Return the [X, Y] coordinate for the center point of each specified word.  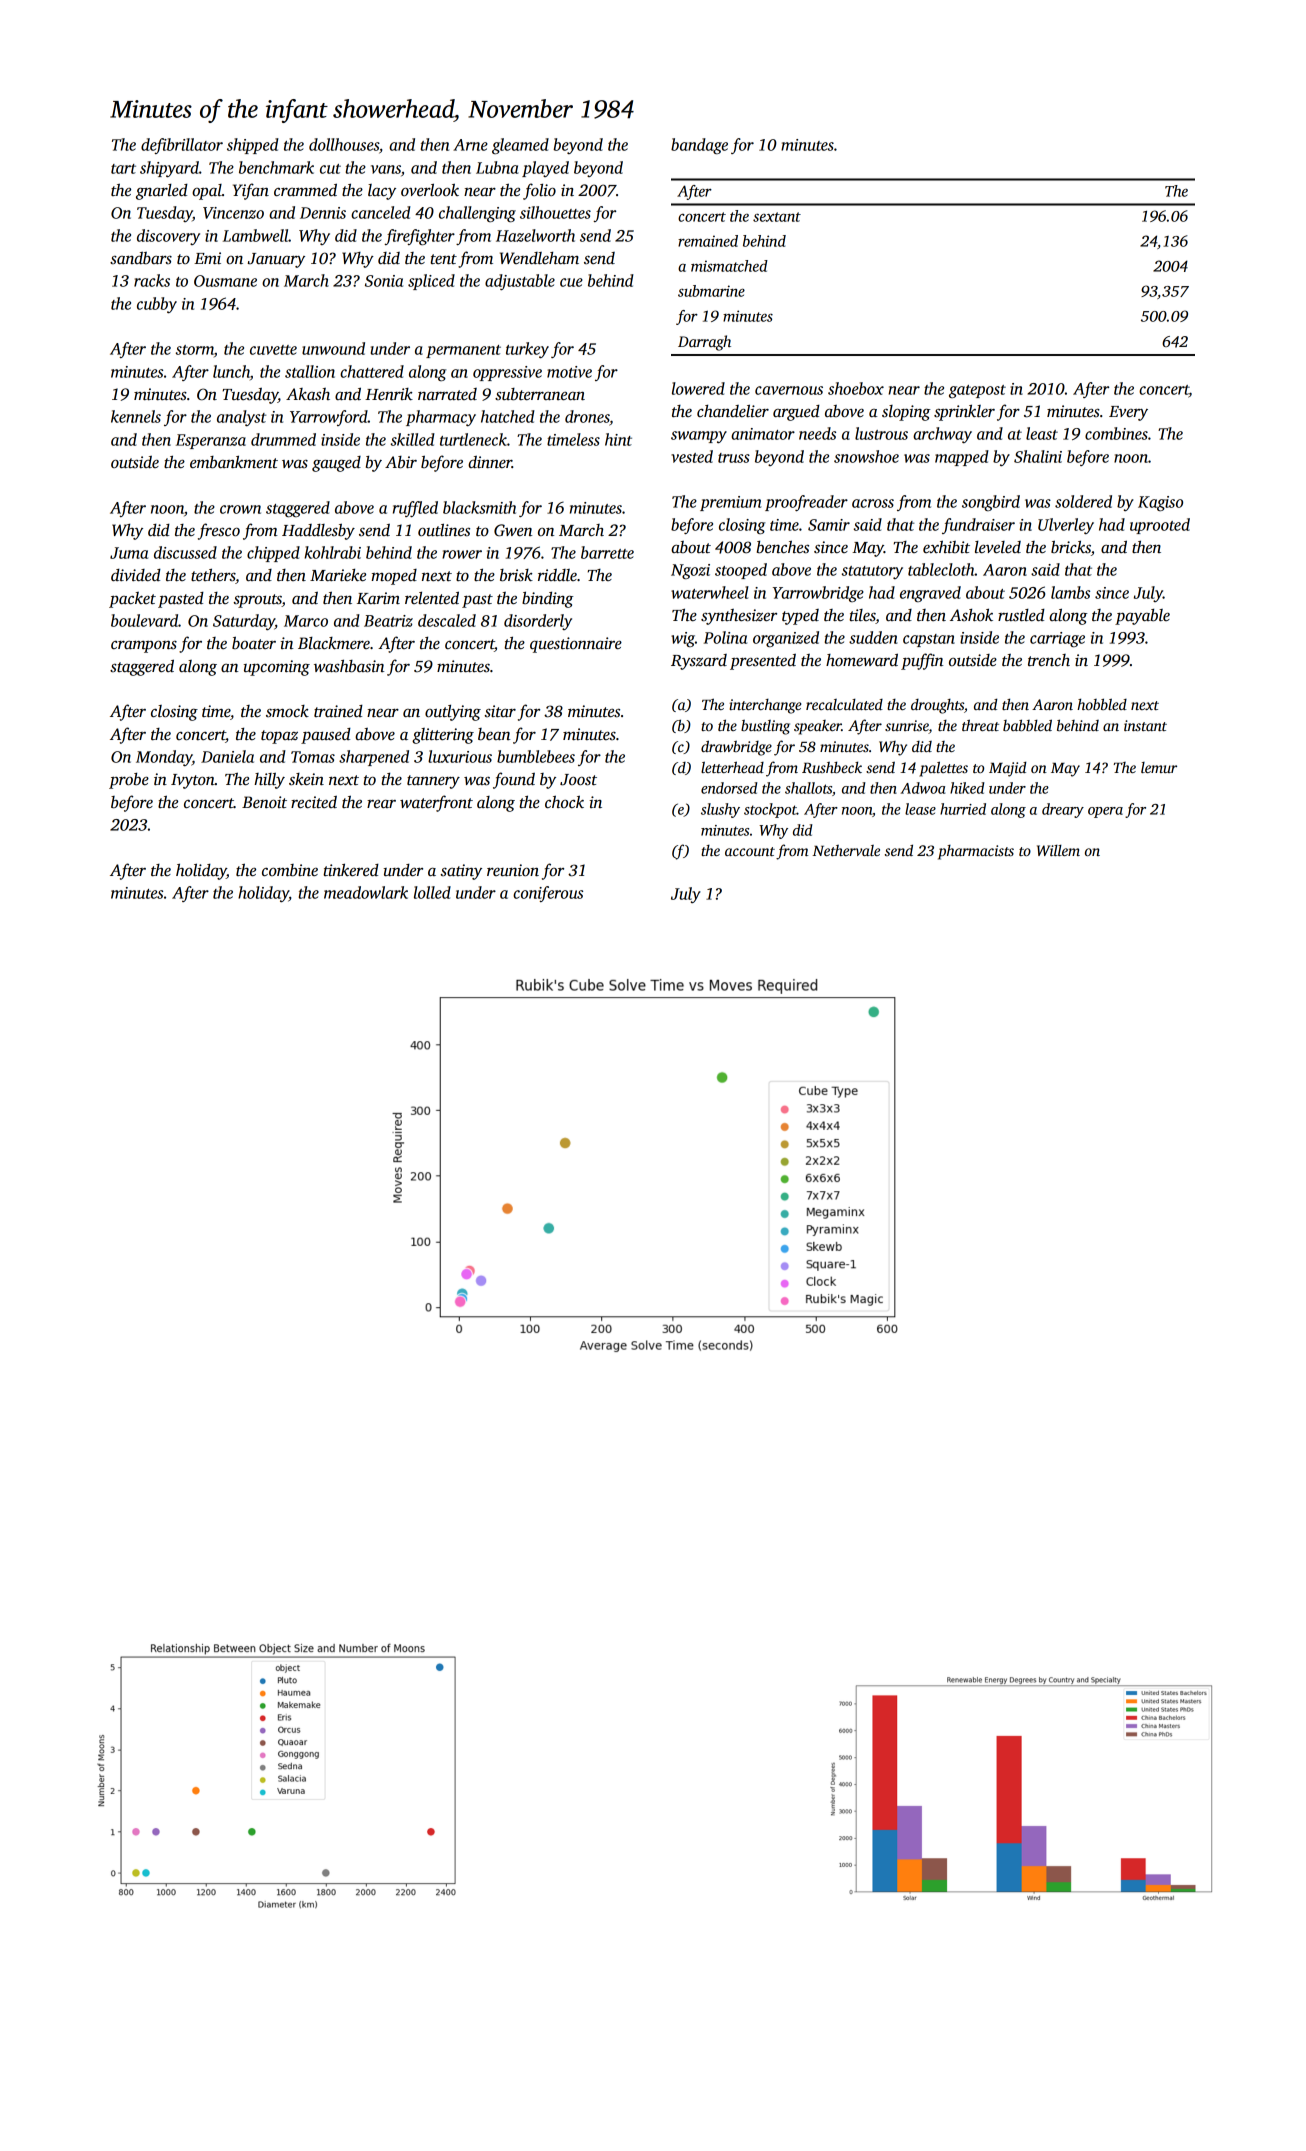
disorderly [538, 622]
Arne [470, 145]
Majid [1008, 769]
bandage [699, 146]
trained [338, 711]
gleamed [520, 146]
